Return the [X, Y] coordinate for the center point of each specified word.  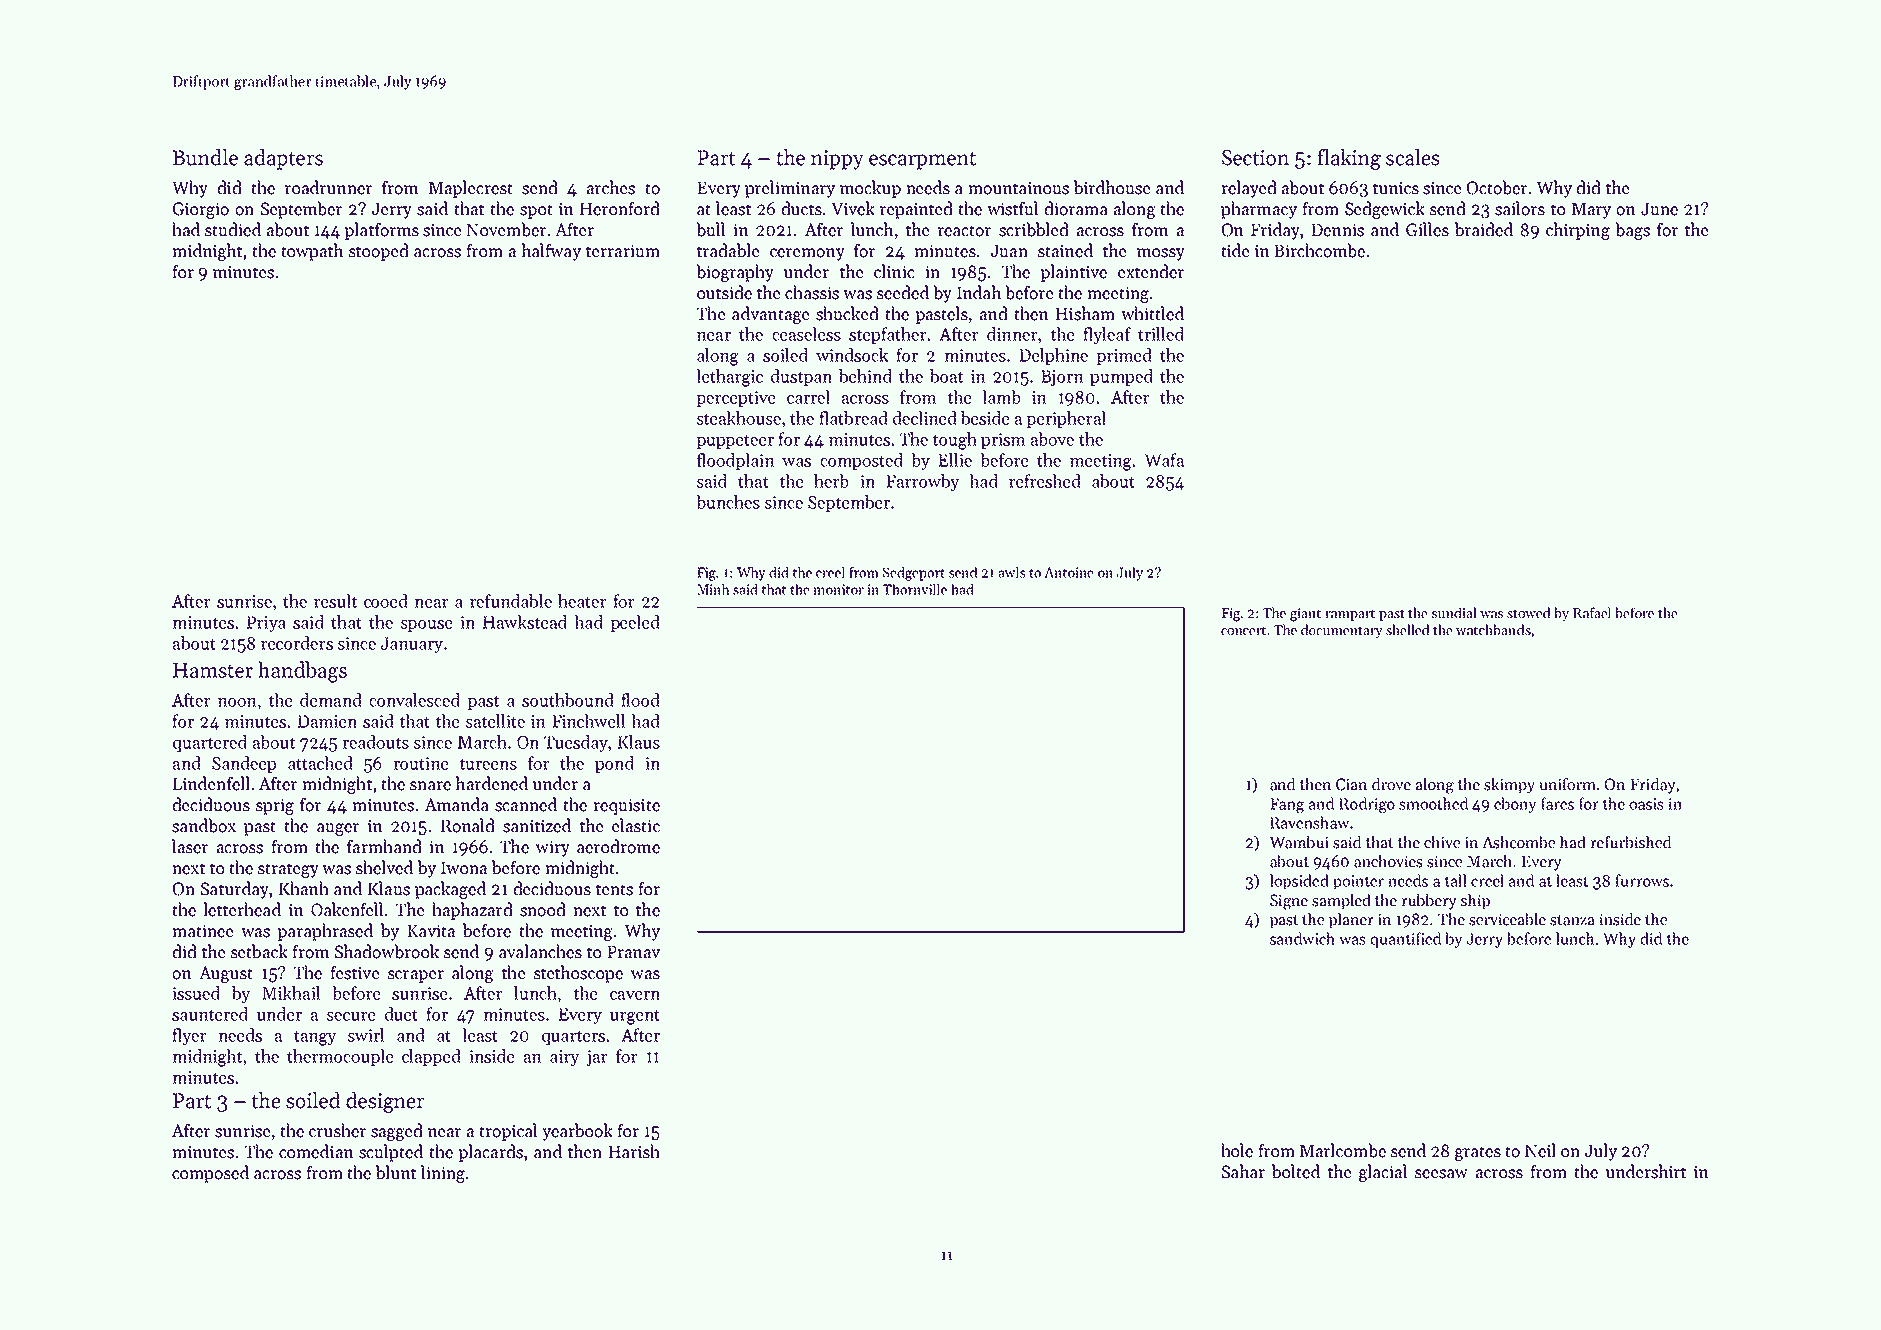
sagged [396, 1132]
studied [233, 229]
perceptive [736, 399]
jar [597, 1058]
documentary [1342, 631]
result [335, 601]
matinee [203, 931]
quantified [1405, 940]
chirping [1578, 231]
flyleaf [1107, 335]
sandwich [1302, 938]
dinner [1012, 334]
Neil [1540, 1150]
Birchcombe [1319, 250]
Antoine [1069, 572]
